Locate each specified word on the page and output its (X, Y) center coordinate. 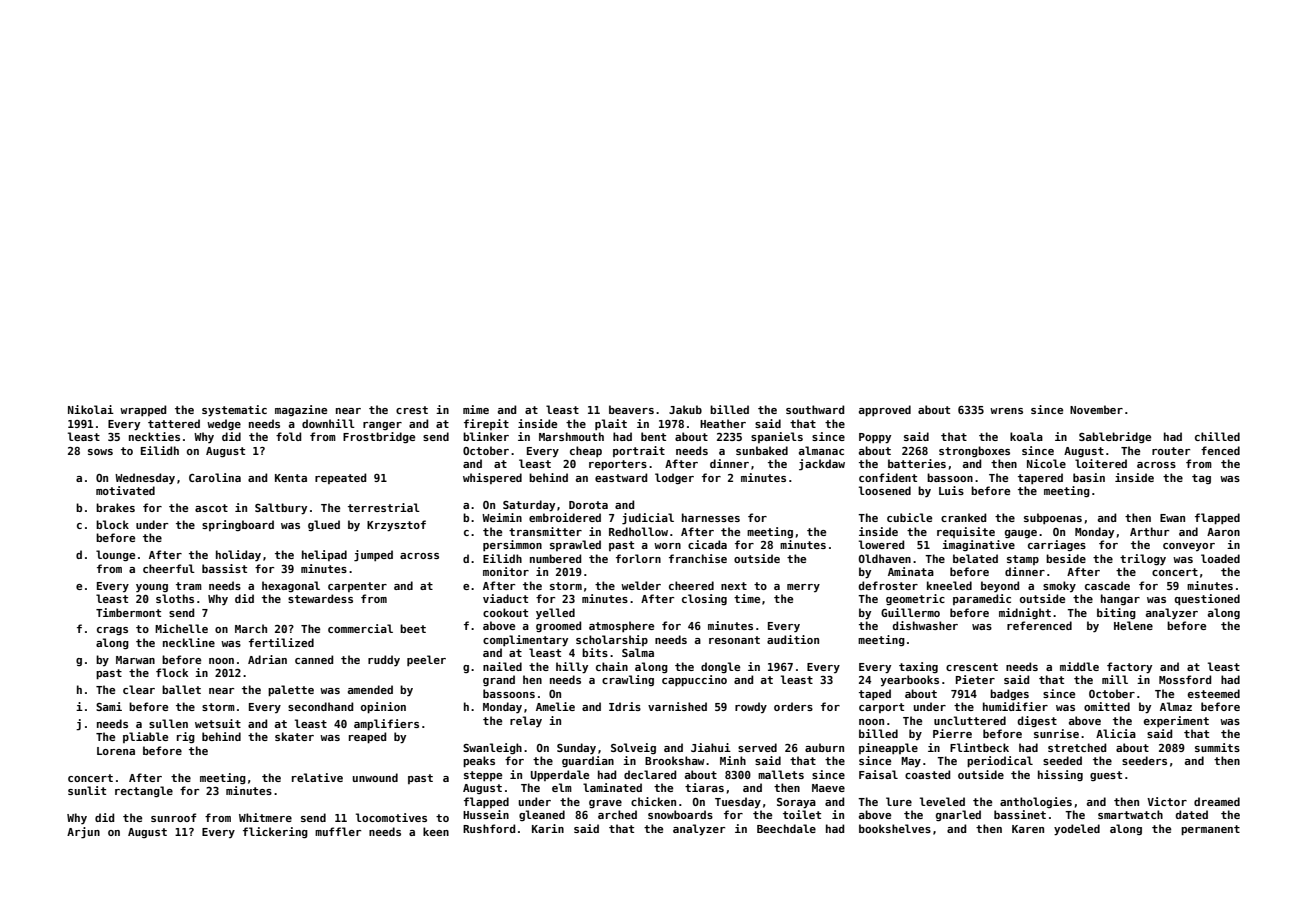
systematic (234, 411)
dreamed (1217, 801)
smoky (1059, 586)
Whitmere (265, 817)
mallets (781, 774)
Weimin (502, 517)
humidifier (1015, 706)
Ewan (1172, 518)
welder (641, 585)
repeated (340, 478)
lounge (115, 555)
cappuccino (694, 680)
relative (317, 777)
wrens (1006, 411)
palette (291, 690)
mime (476, 409)
